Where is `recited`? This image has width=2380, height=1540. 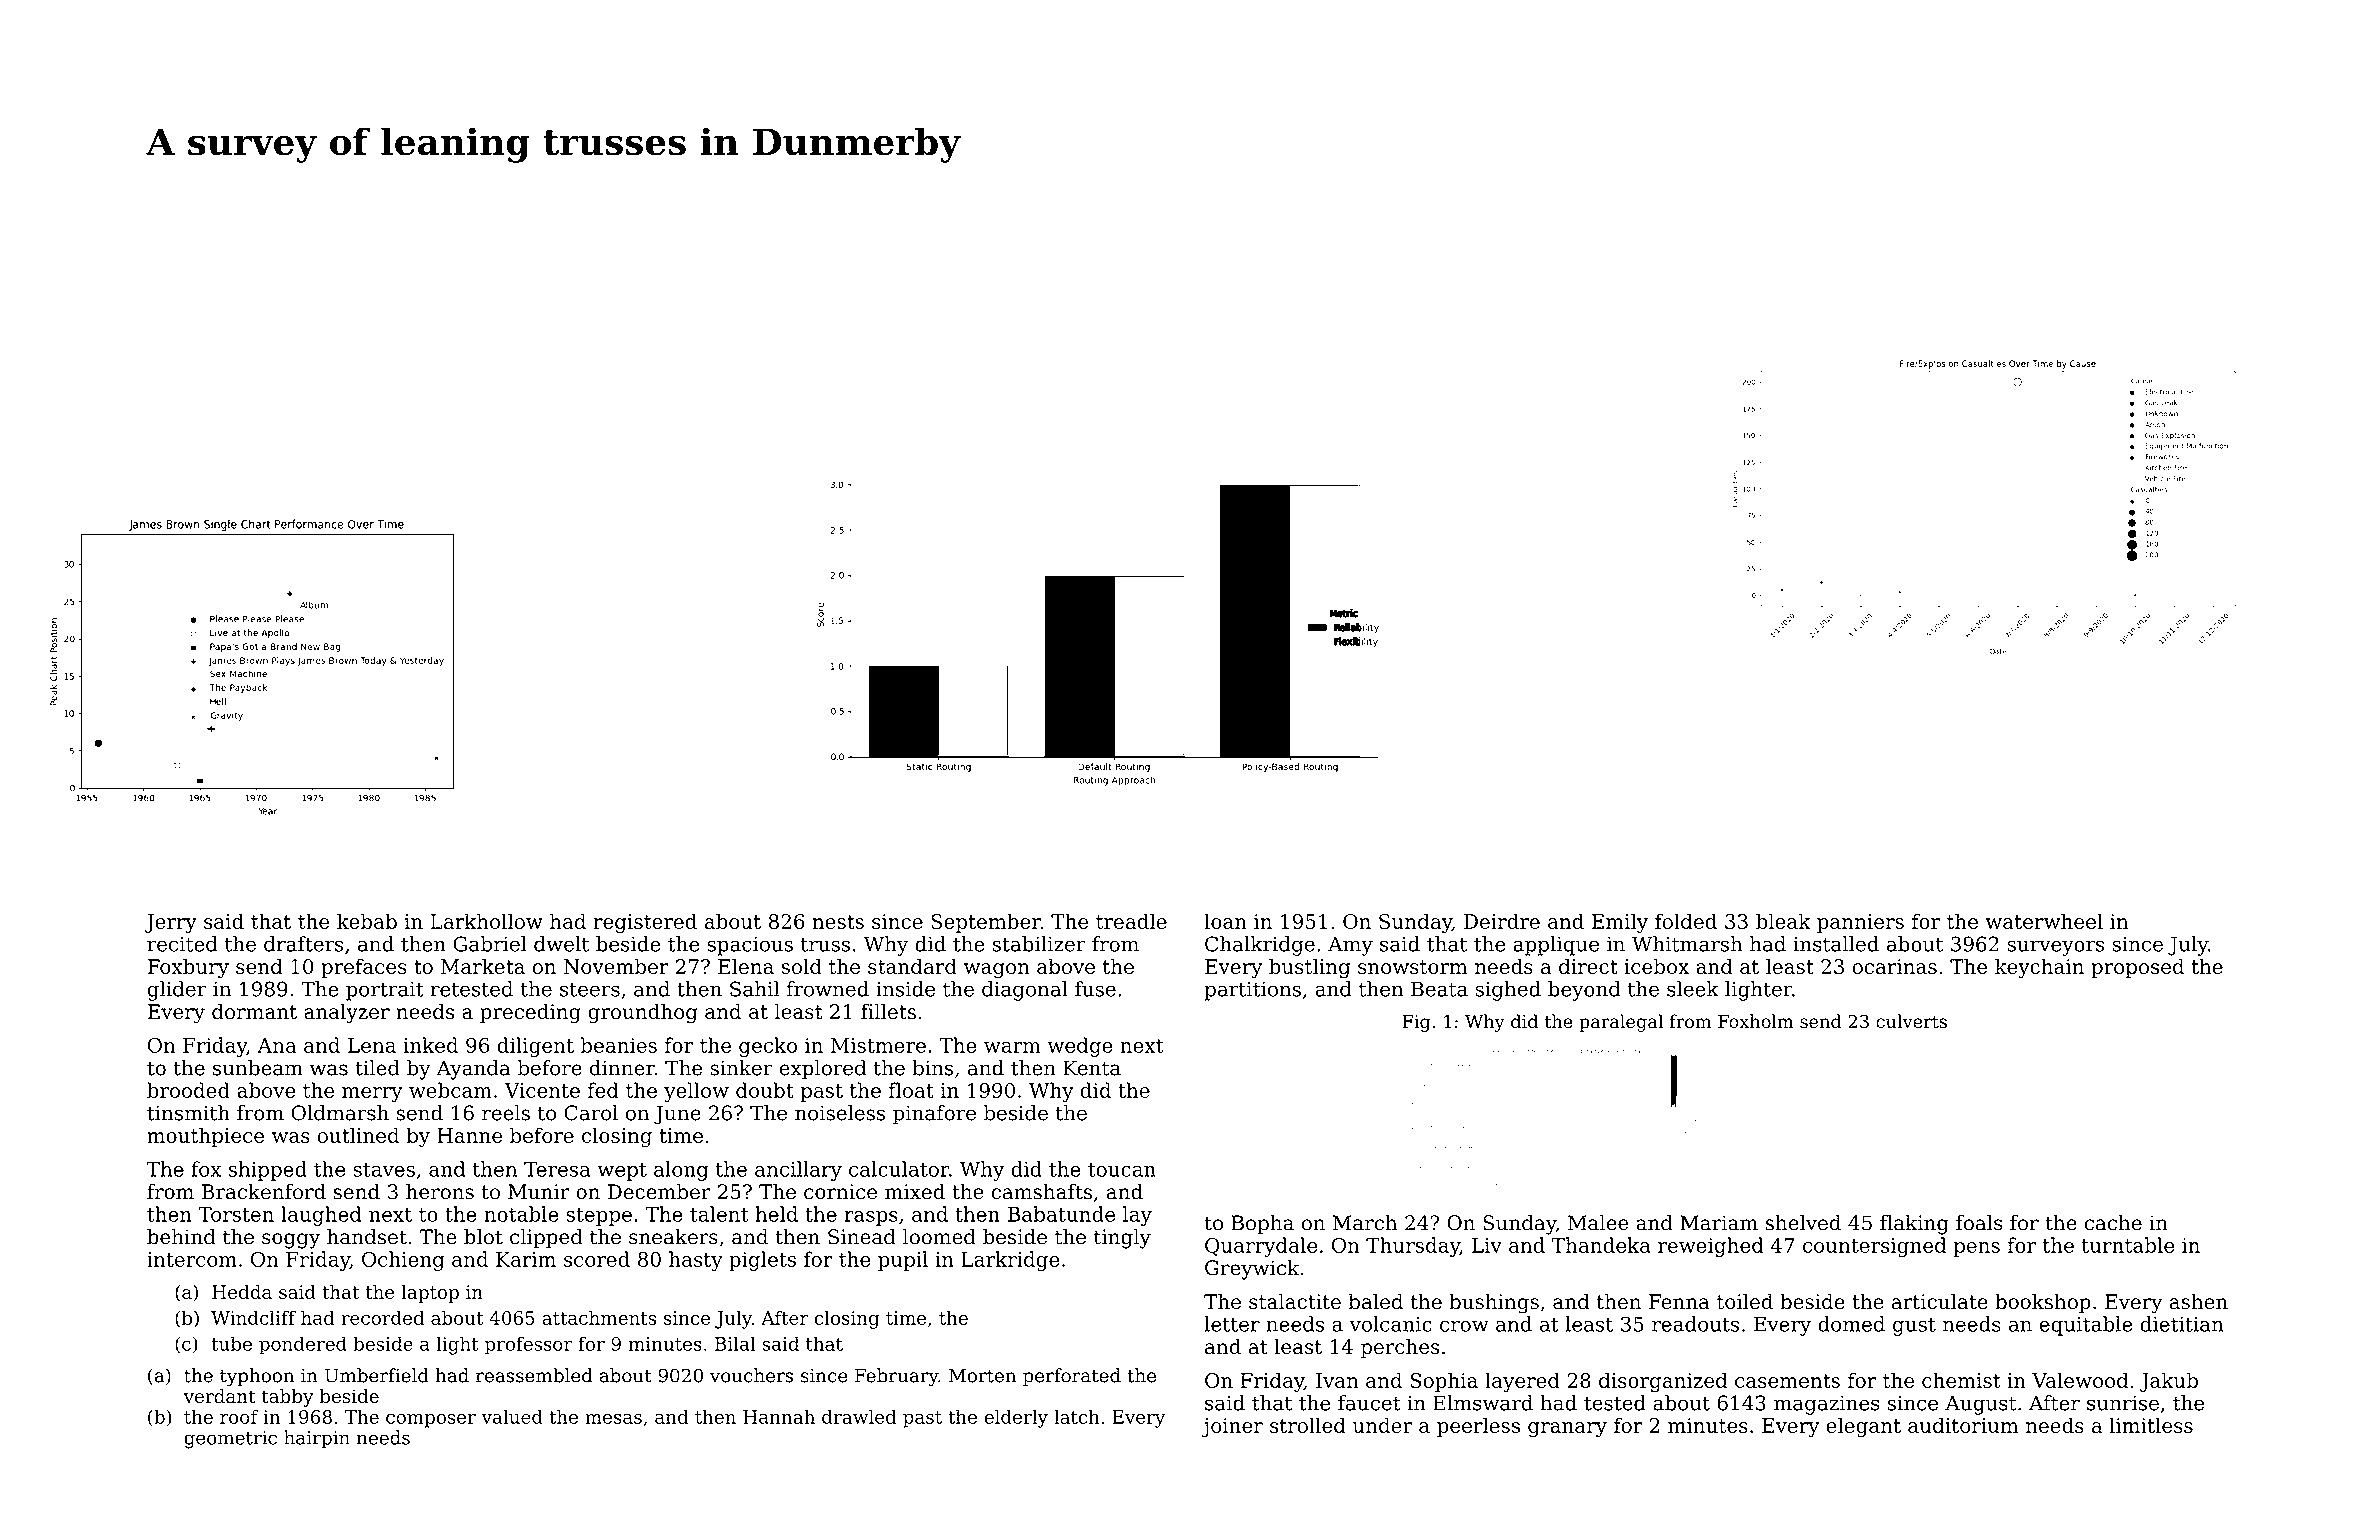 recited is located at coordinates (182, 944).
